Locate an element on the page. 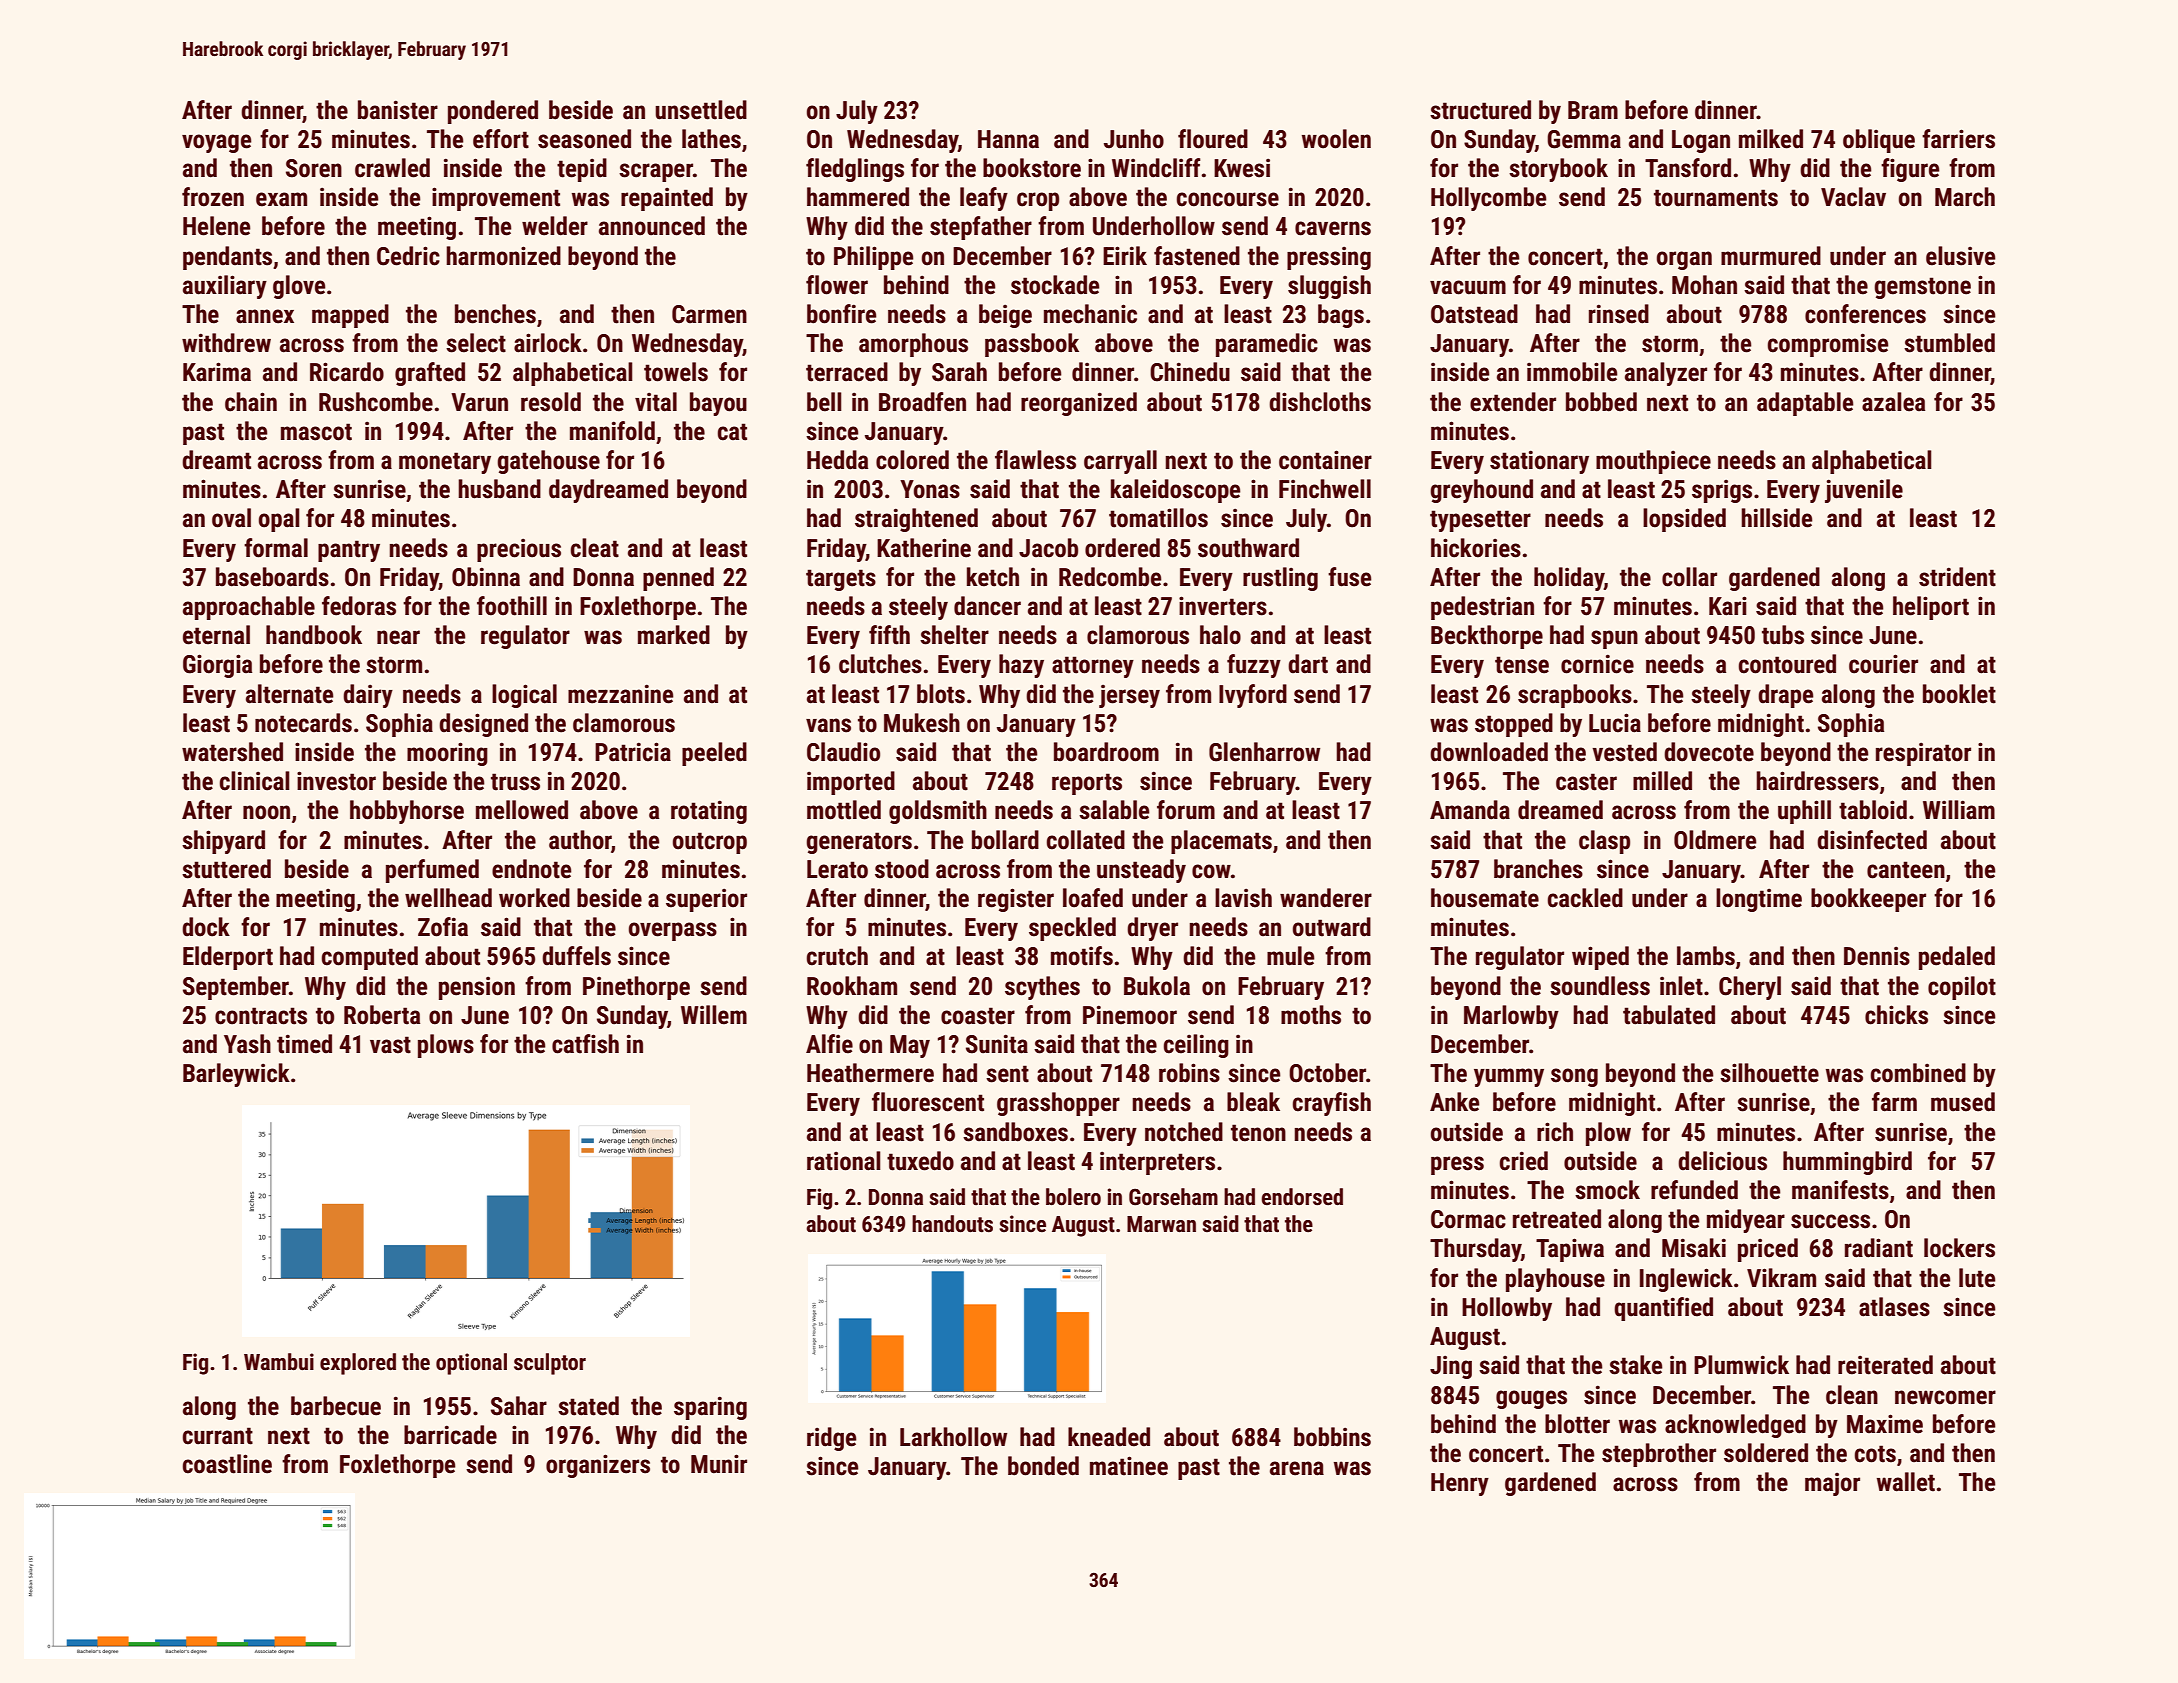 The height and width of the image is (1683, 2178). murmured is located at coordinates (1771, 256).
